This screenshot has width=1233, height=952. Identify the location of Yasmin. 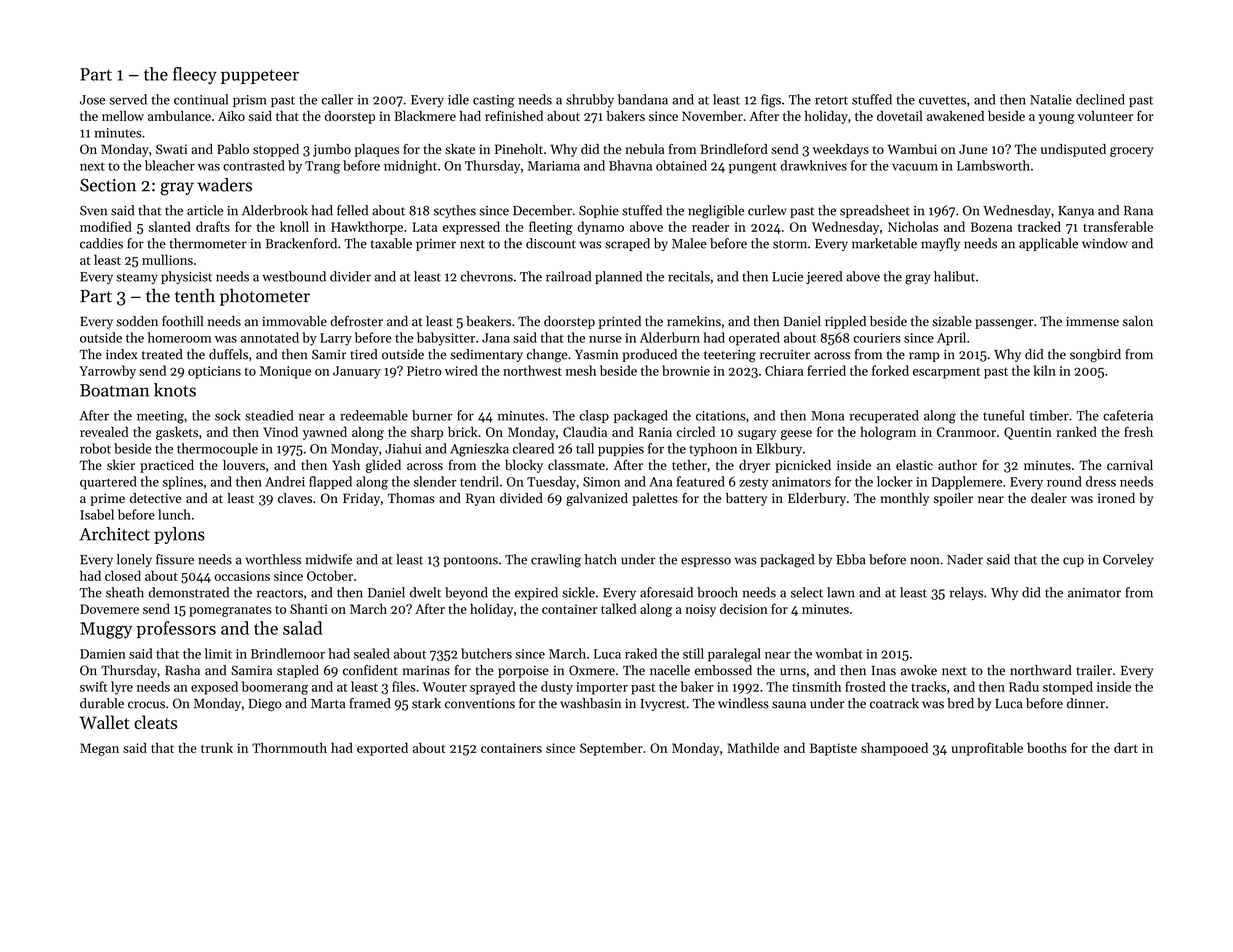
(596, 355).
